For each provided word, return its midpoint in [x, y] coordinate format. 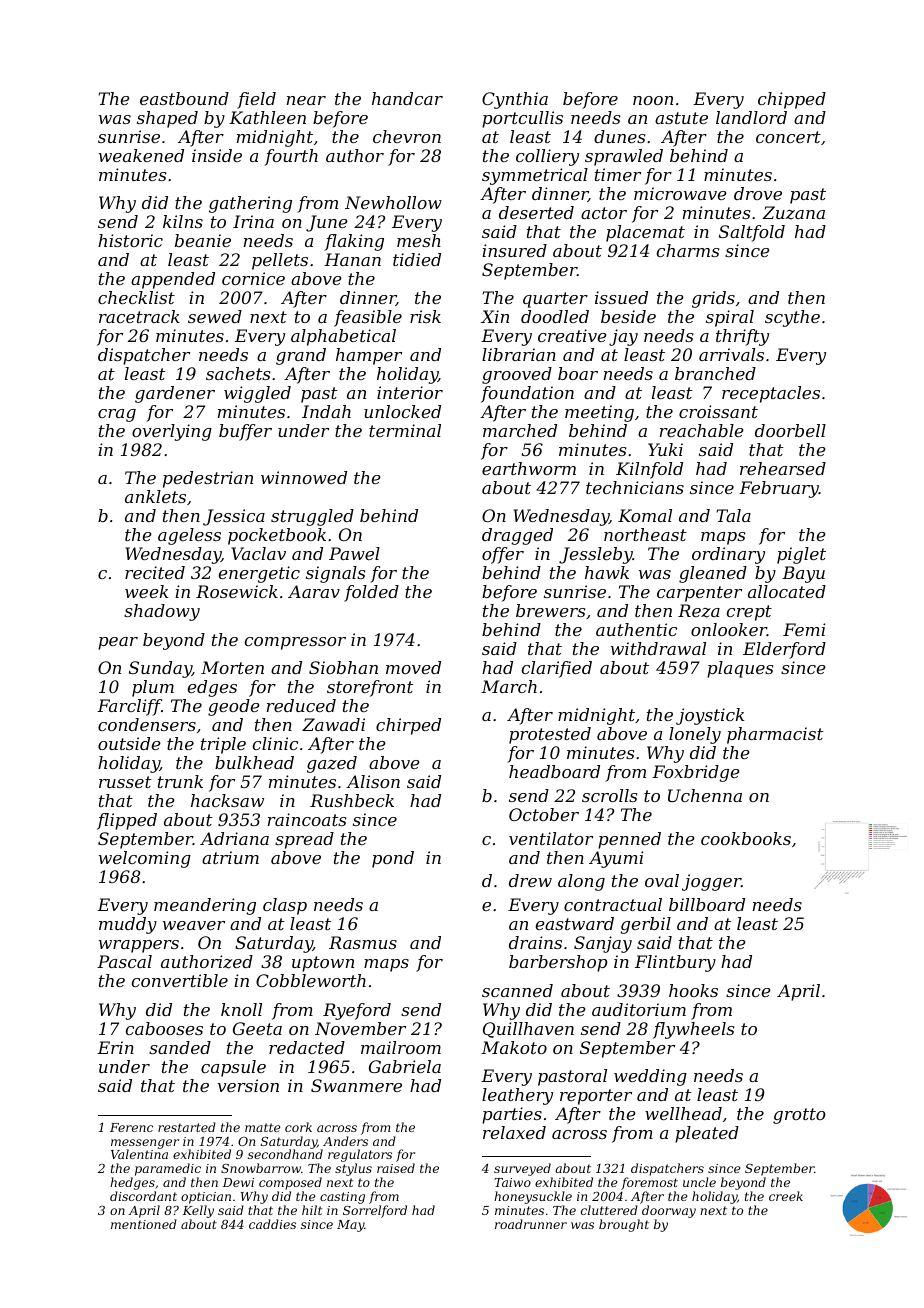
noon [653, 100]
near [306, 100]
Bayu [803, 574]
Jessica [234, 517]
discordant [143, 1196]
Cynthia [515, 100]
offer [503, 555]
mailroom [401, 1047]
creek [786, 1196]
